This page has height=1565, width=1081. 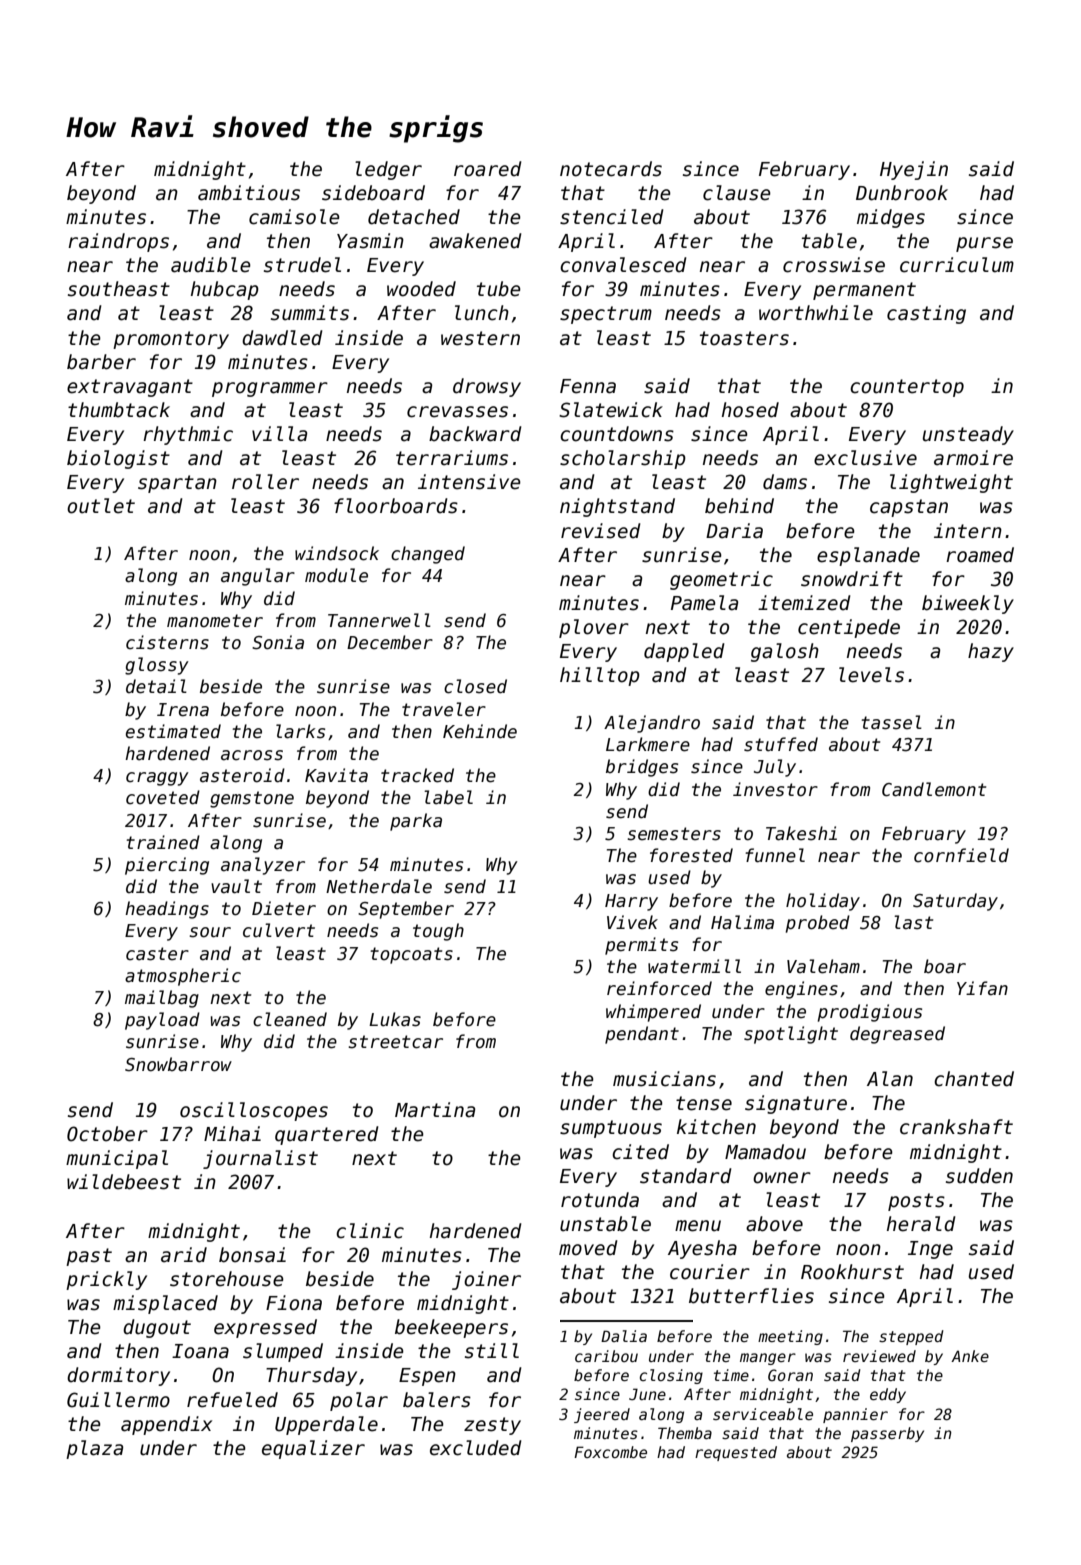 I want to click on roared, so click(x=488, y=169).
